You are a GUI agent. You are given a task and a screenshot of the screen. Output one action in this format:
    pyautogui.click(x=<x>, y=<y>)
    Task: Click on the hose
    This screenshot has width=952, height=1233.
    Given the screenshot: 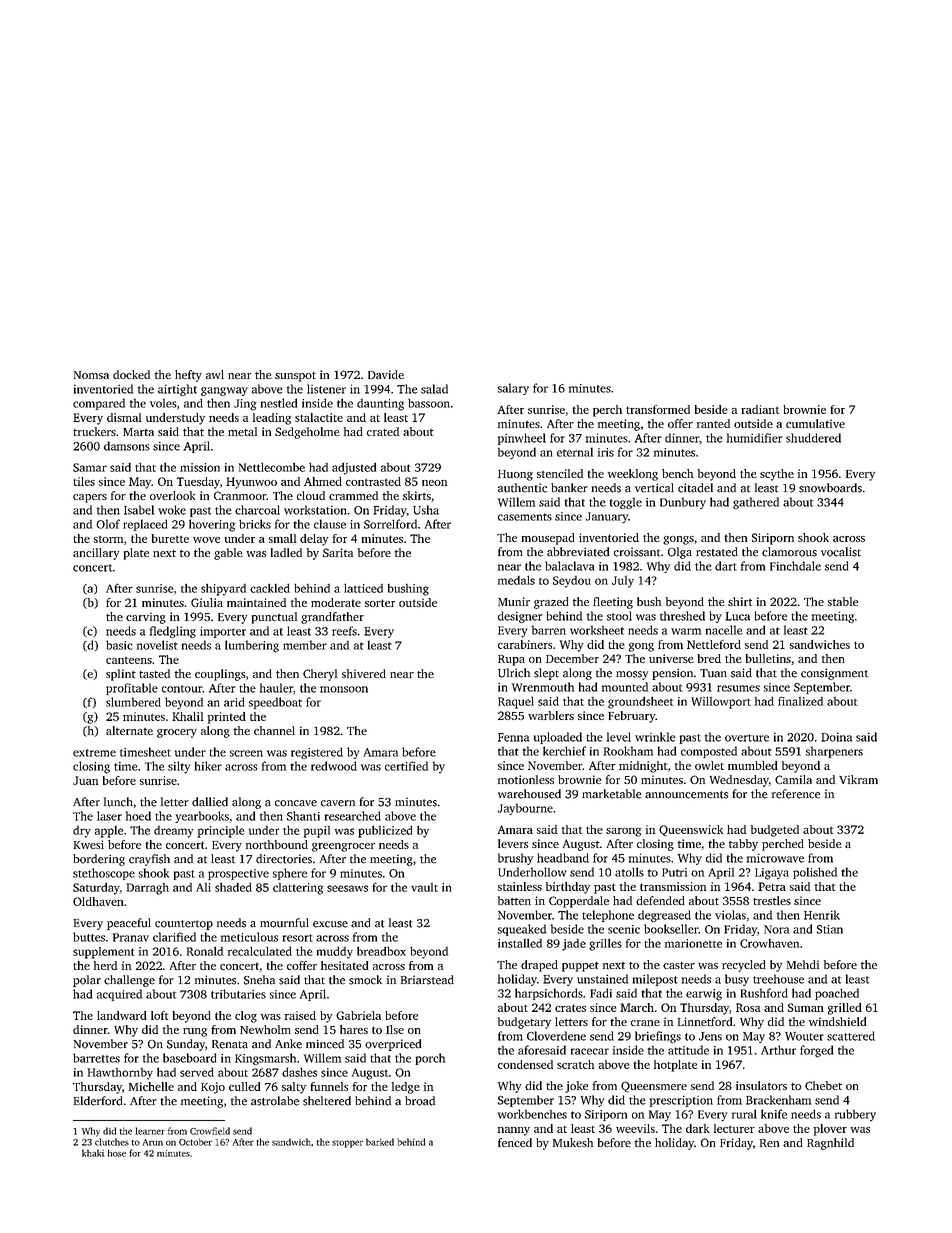 What is the action you would take?
    pyautogui.click(x=117, y=1153)
